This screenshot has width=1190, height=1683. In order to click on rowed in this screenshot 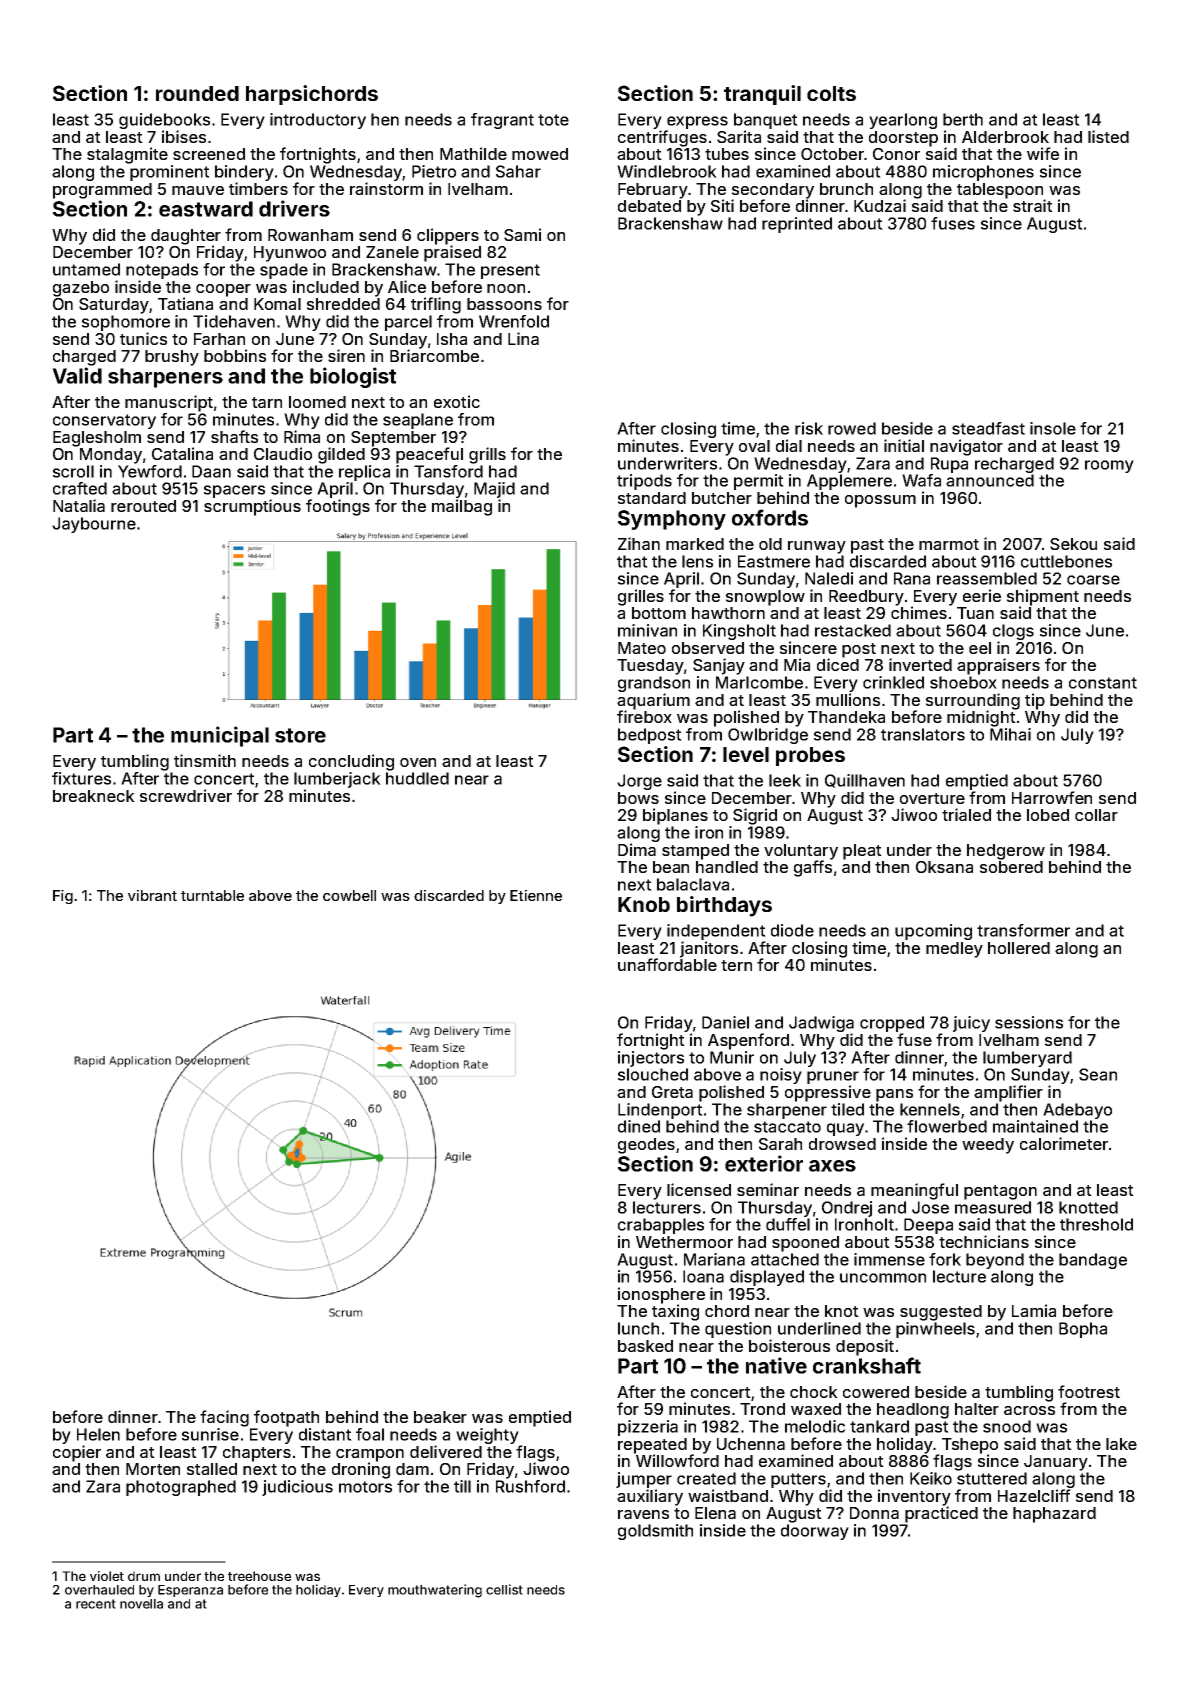, I will do `click(852, 428)`.
